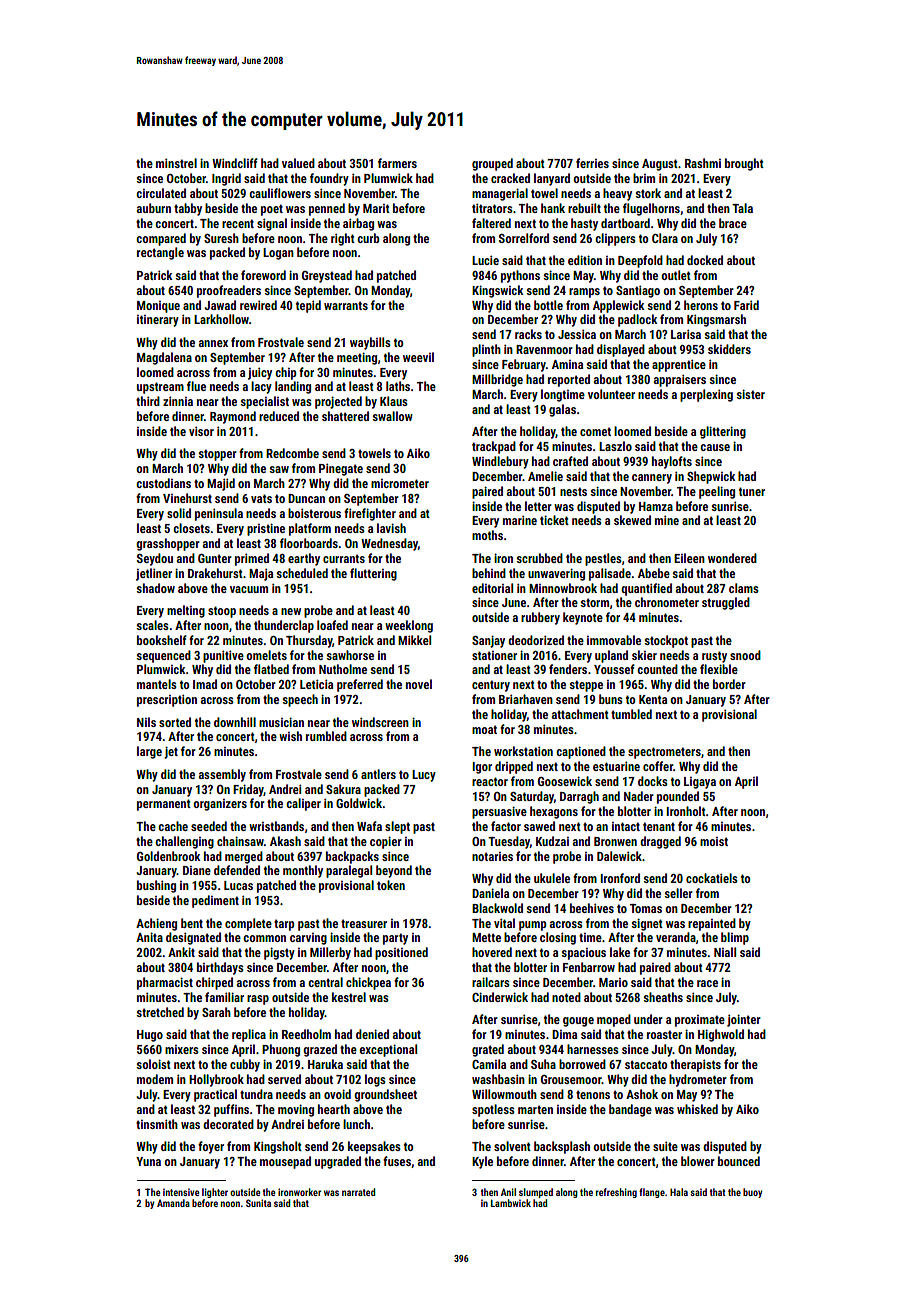 The width and height of the image is (908, 1316). I want to click on tabby, so click(188, 209).
